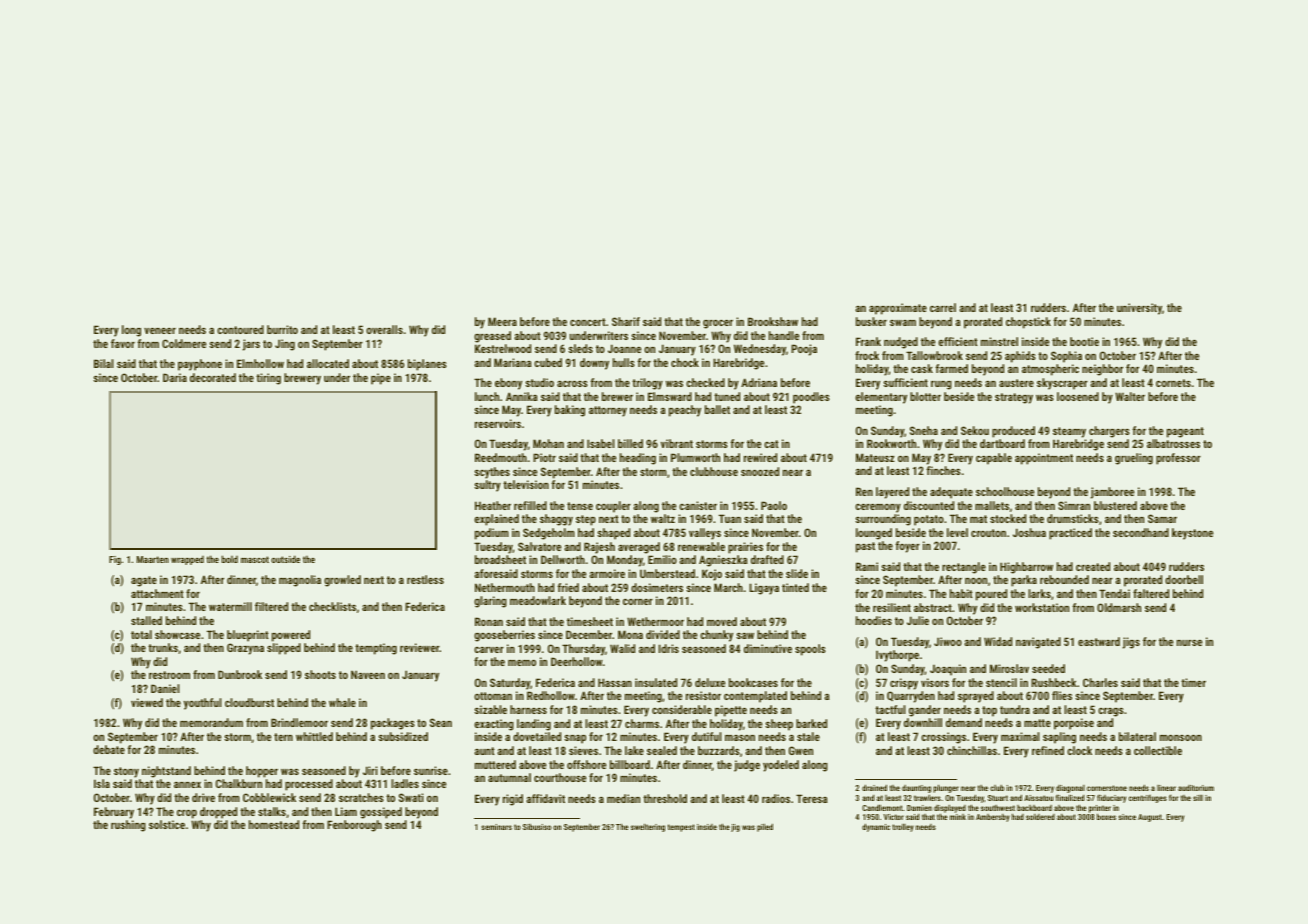  I want to click on Meera, so click(502, 321).
